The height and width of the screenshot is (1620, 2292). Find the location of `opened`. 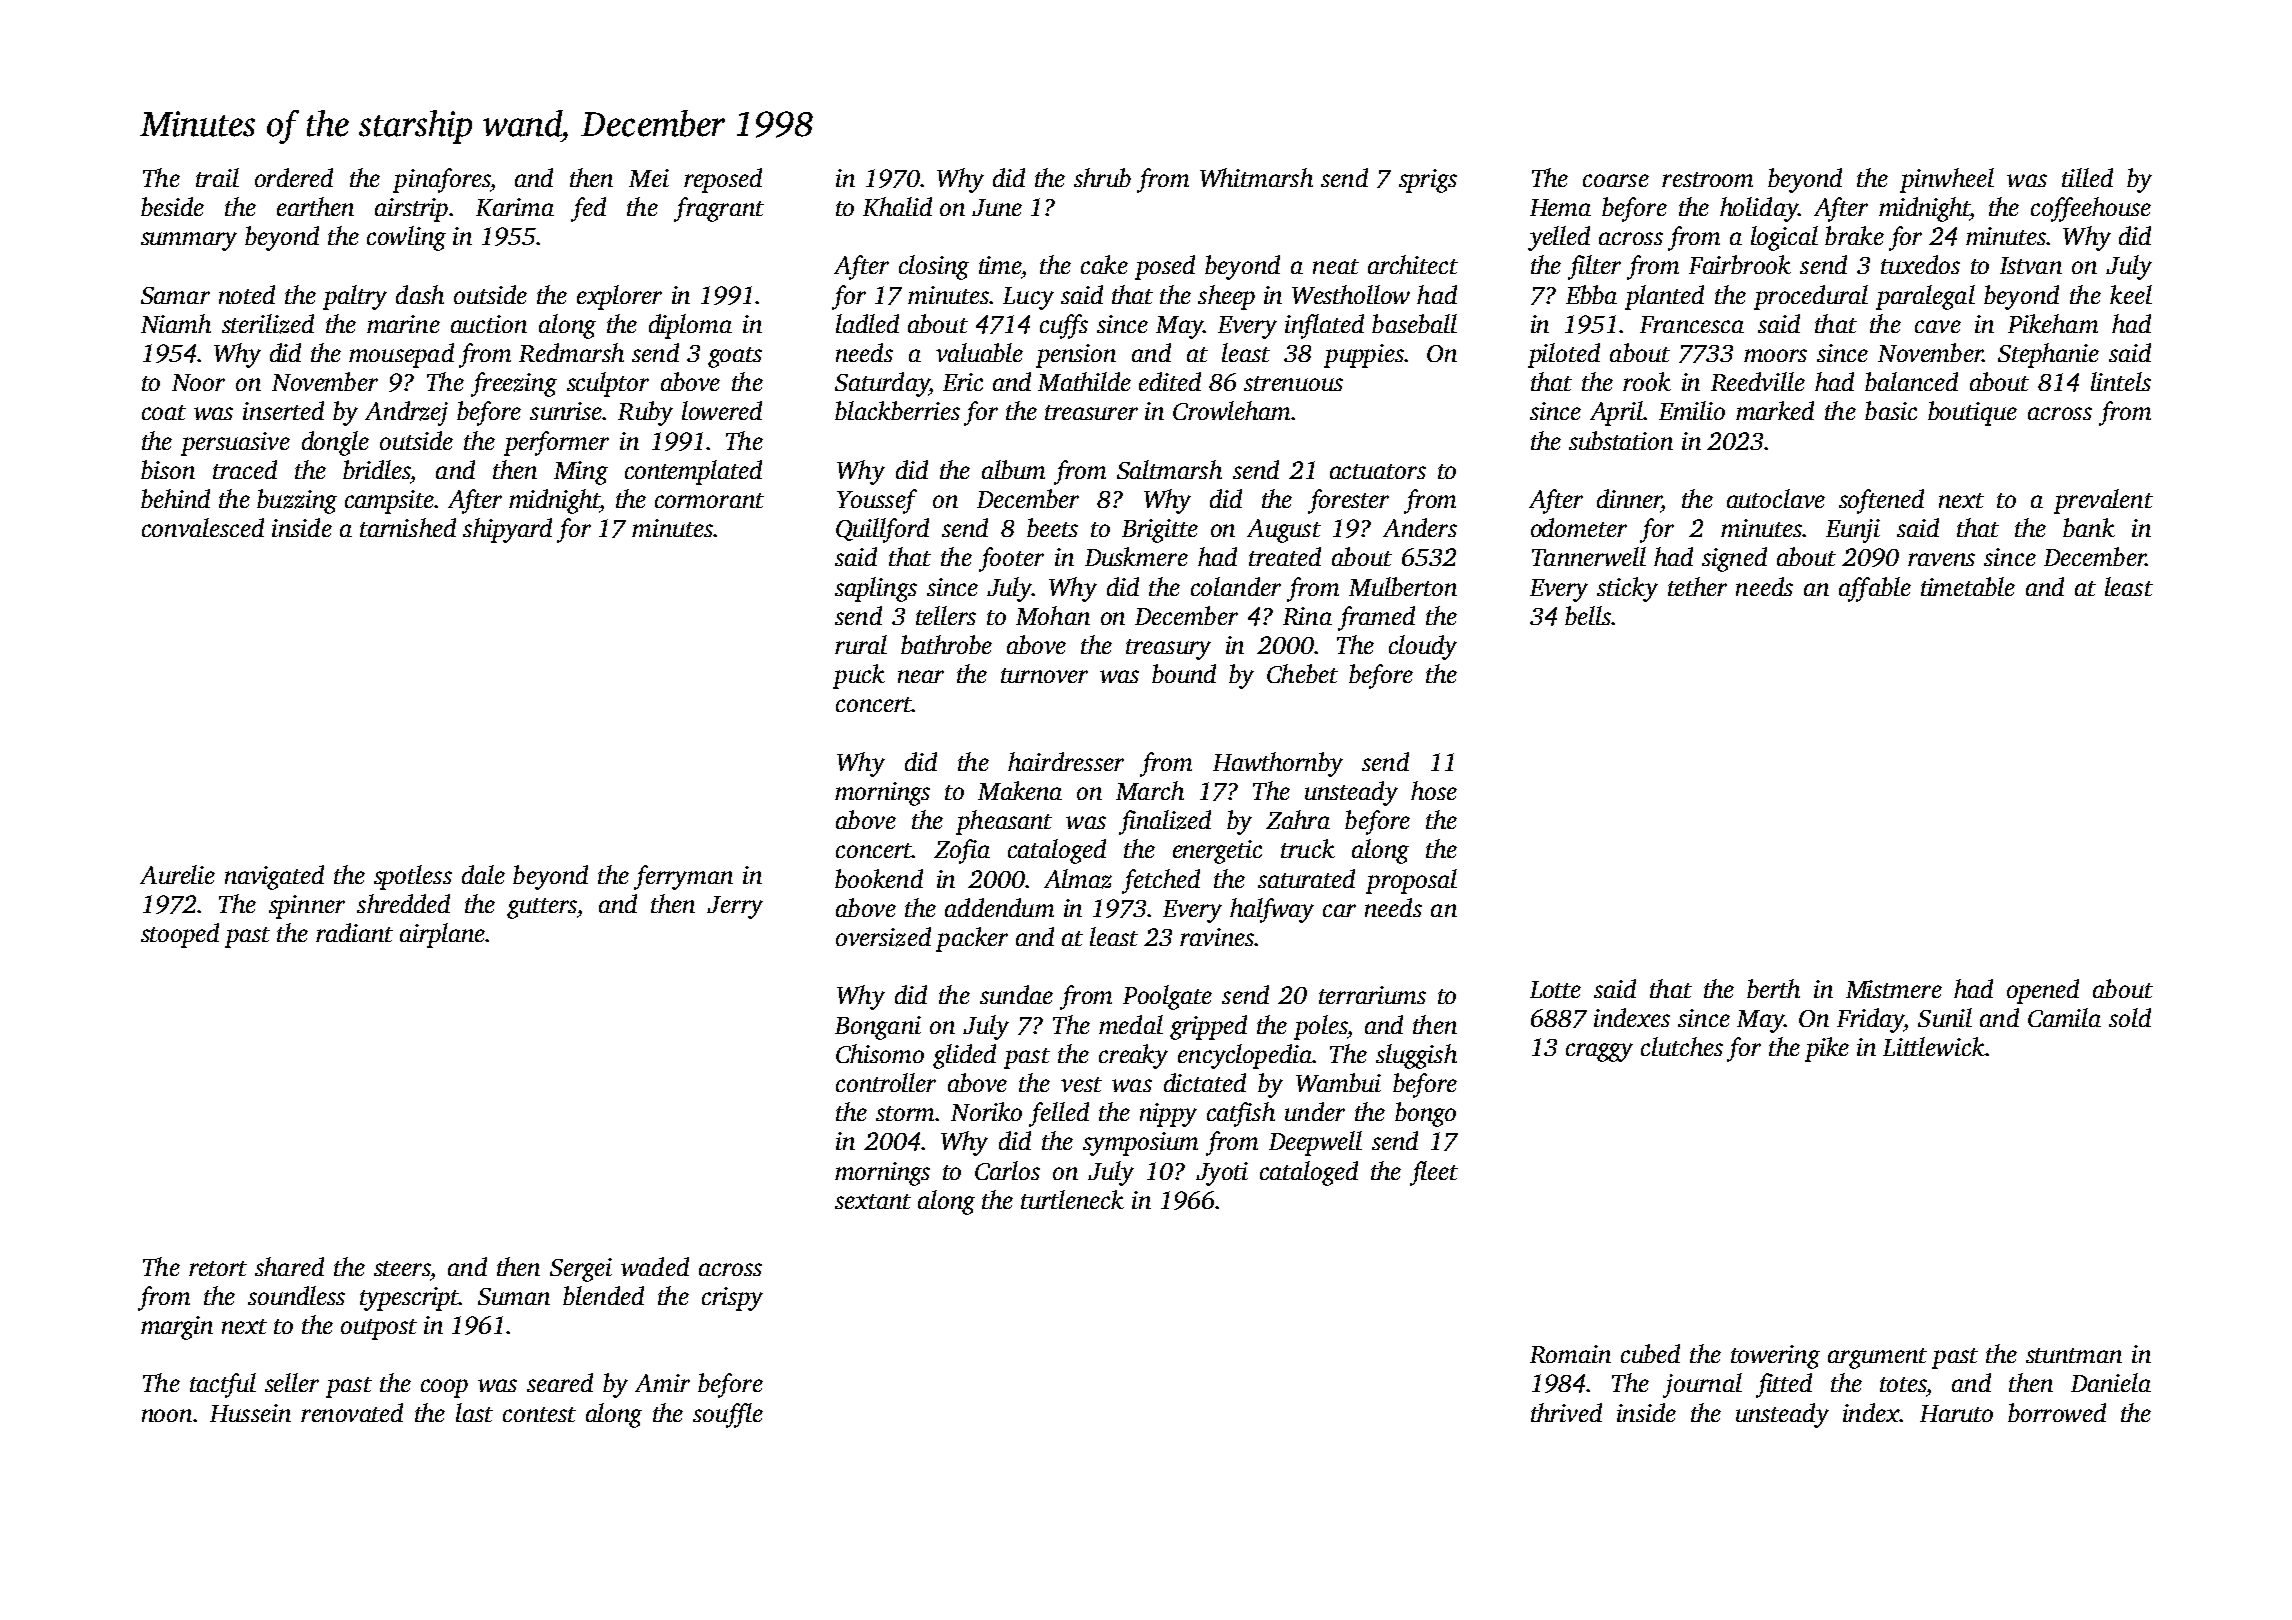

opened is located at coordinates (2043, 991).
